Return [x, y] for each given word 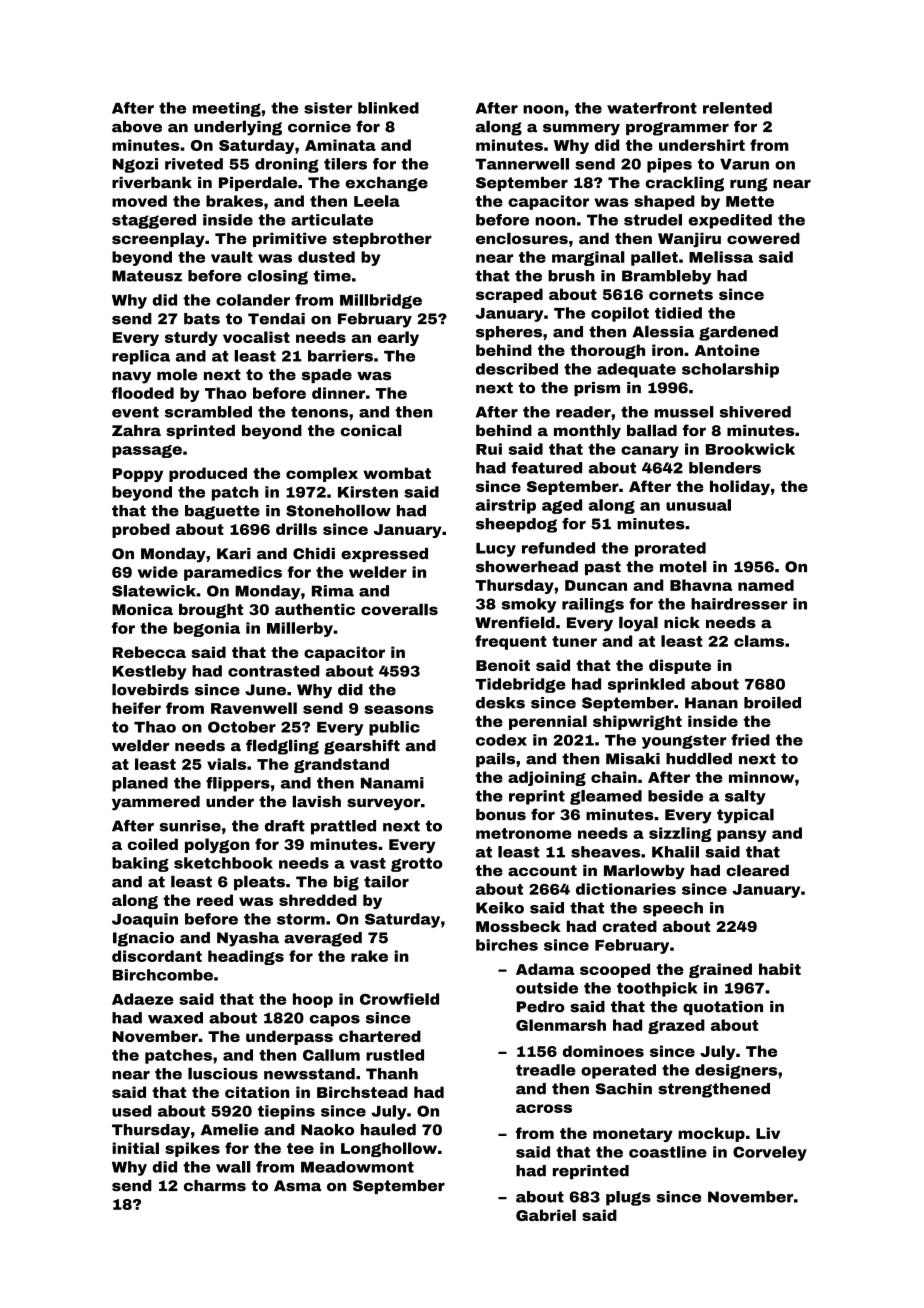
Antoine [727, 350]
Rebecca [149, 652]
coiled [153, 844]
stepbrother [382, 239]
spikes [192, 1149]
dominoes [603, 1051]
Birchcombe [163, 975]
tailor [386, 881]
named [766, 585]
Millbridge [381, 301]
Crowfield [399, 999]
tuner [574, 641]
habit [780, 969]
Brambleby [666, 277]
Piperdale [258, 183]
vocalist [256, 337]
